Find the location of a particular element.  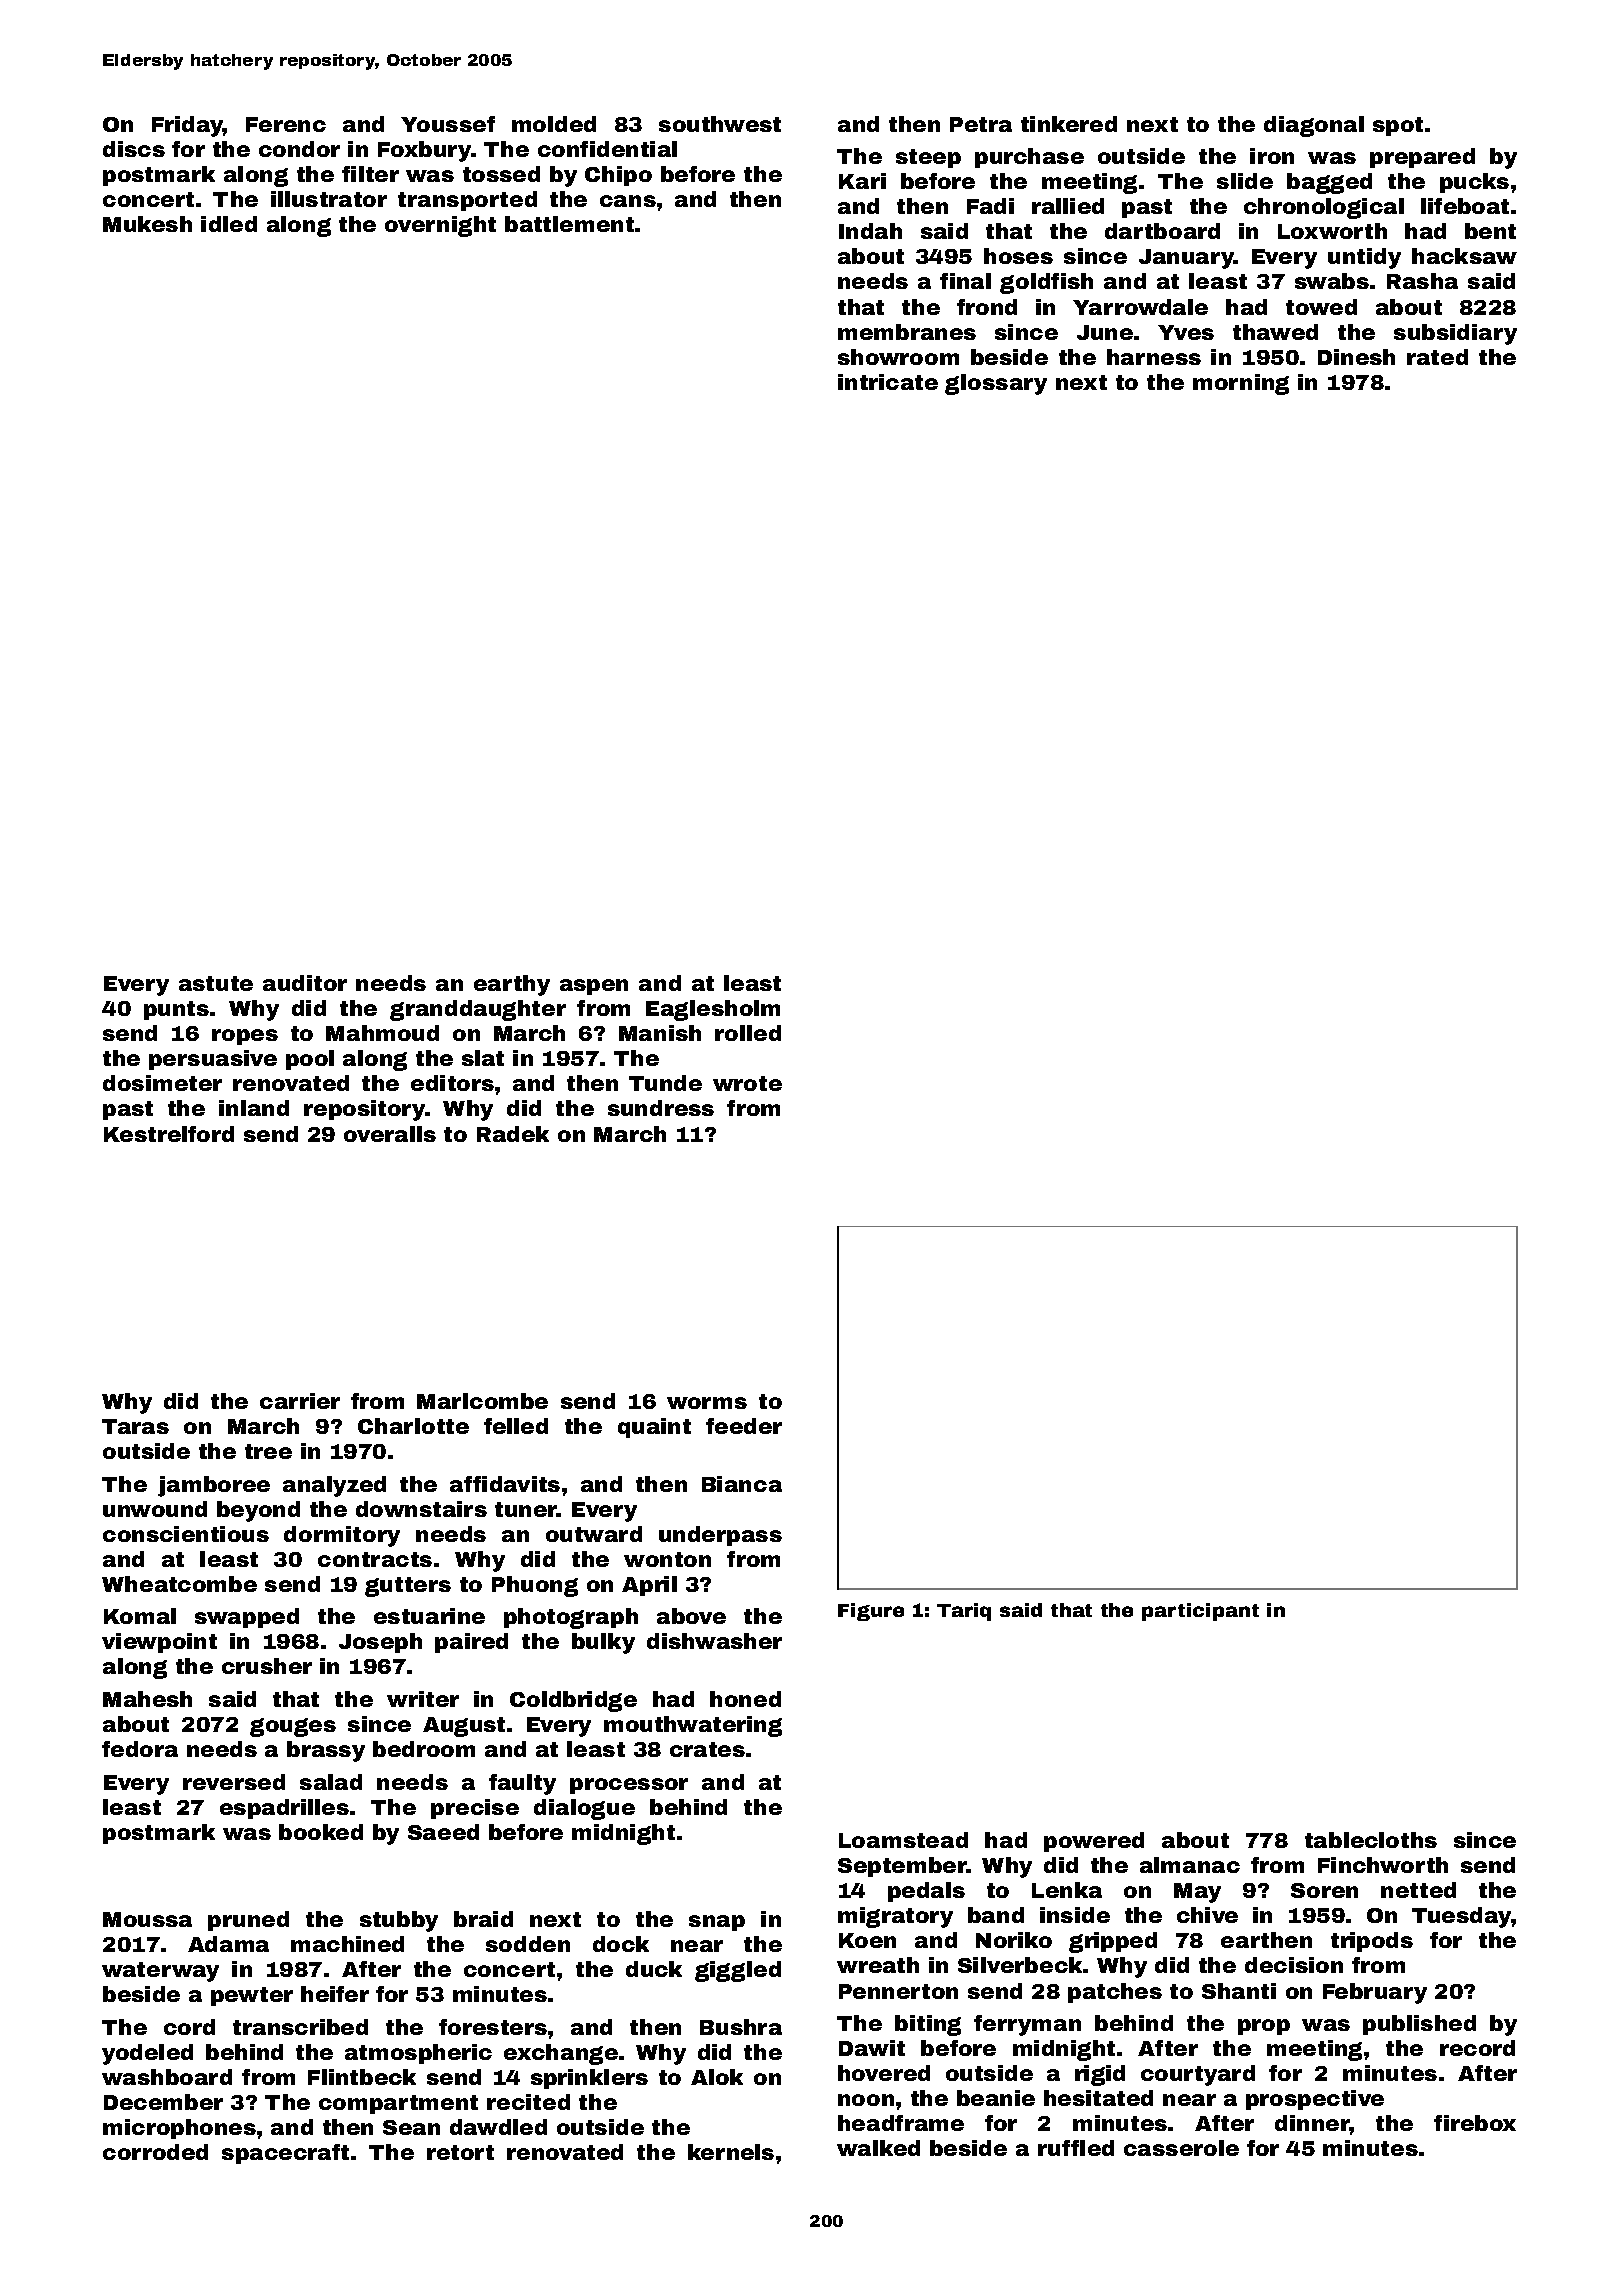

dinner is located at coordinates (1312, 2123).
